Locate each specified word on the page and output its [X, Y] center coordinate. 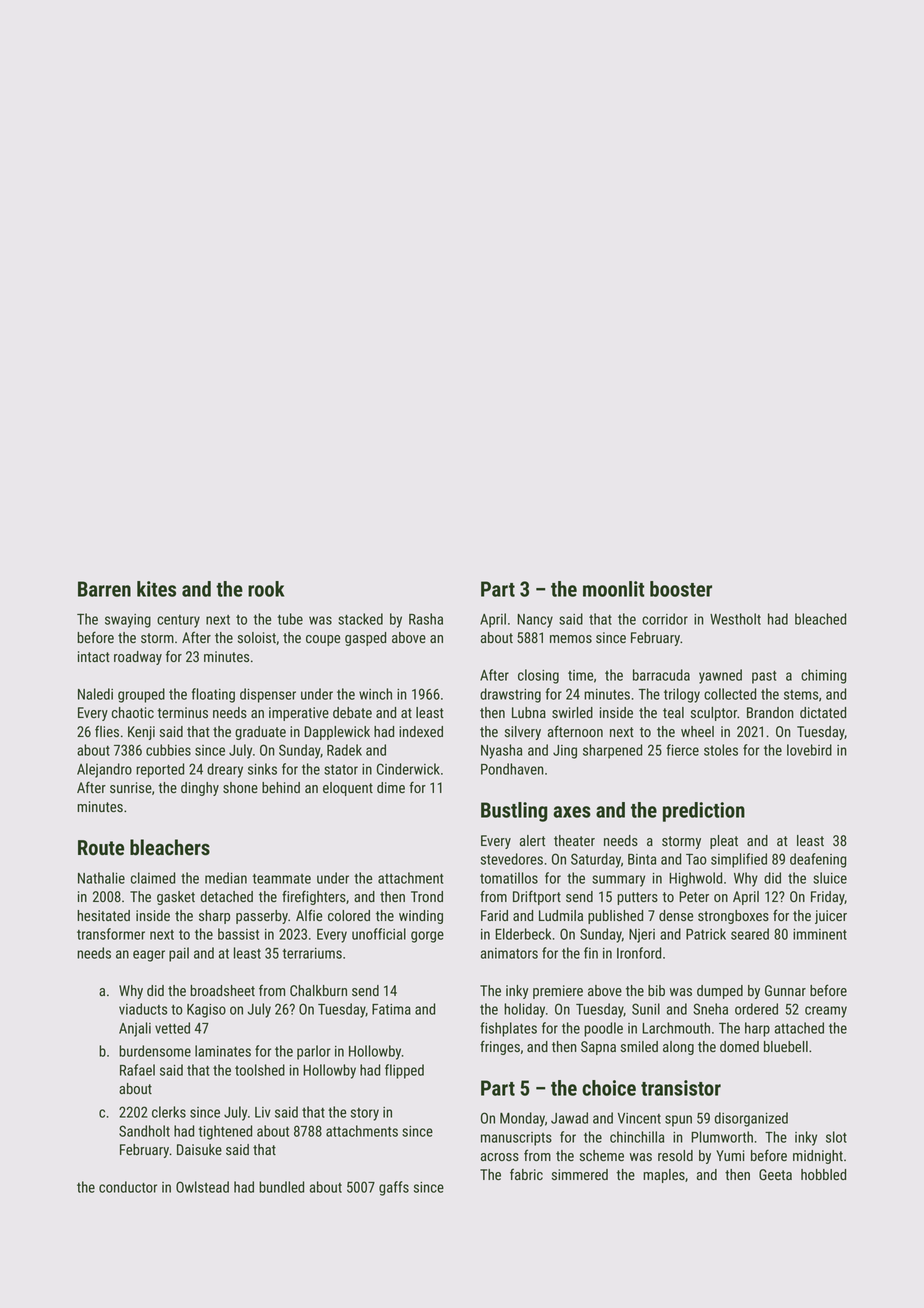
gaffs [394, 1188]
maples [664, 1176]
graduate [260, 733]
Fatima [391, 1009]
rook [266, 589]
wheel [697, 731]
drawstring [510, 695]
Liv [263, 1112]
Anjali [135, 1029]
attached [799, 1028]
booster [681, 589]
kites [156, 589]
